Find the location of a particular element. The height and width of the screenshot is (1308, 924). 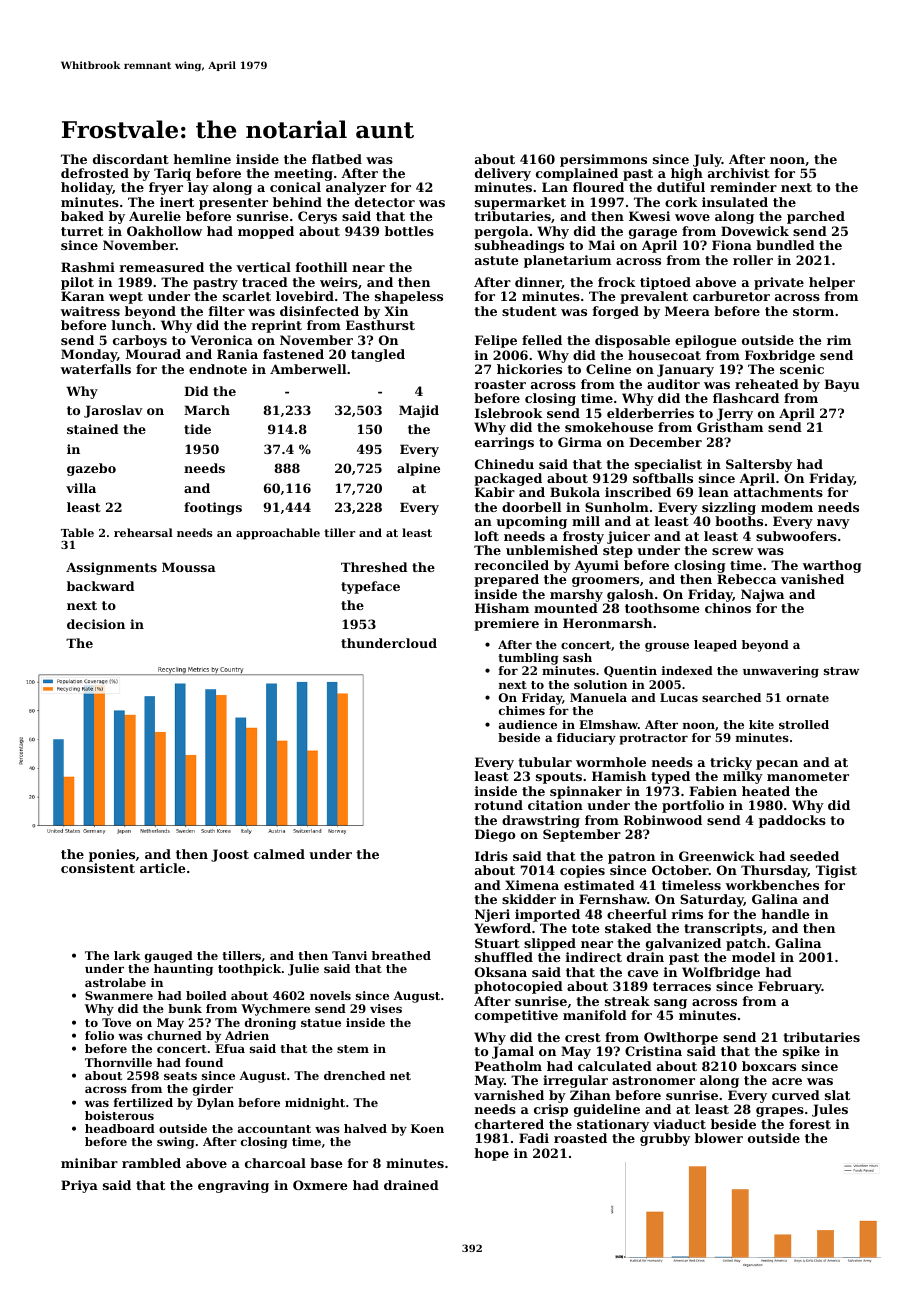

chimes is located at coordinates (522, 710).
